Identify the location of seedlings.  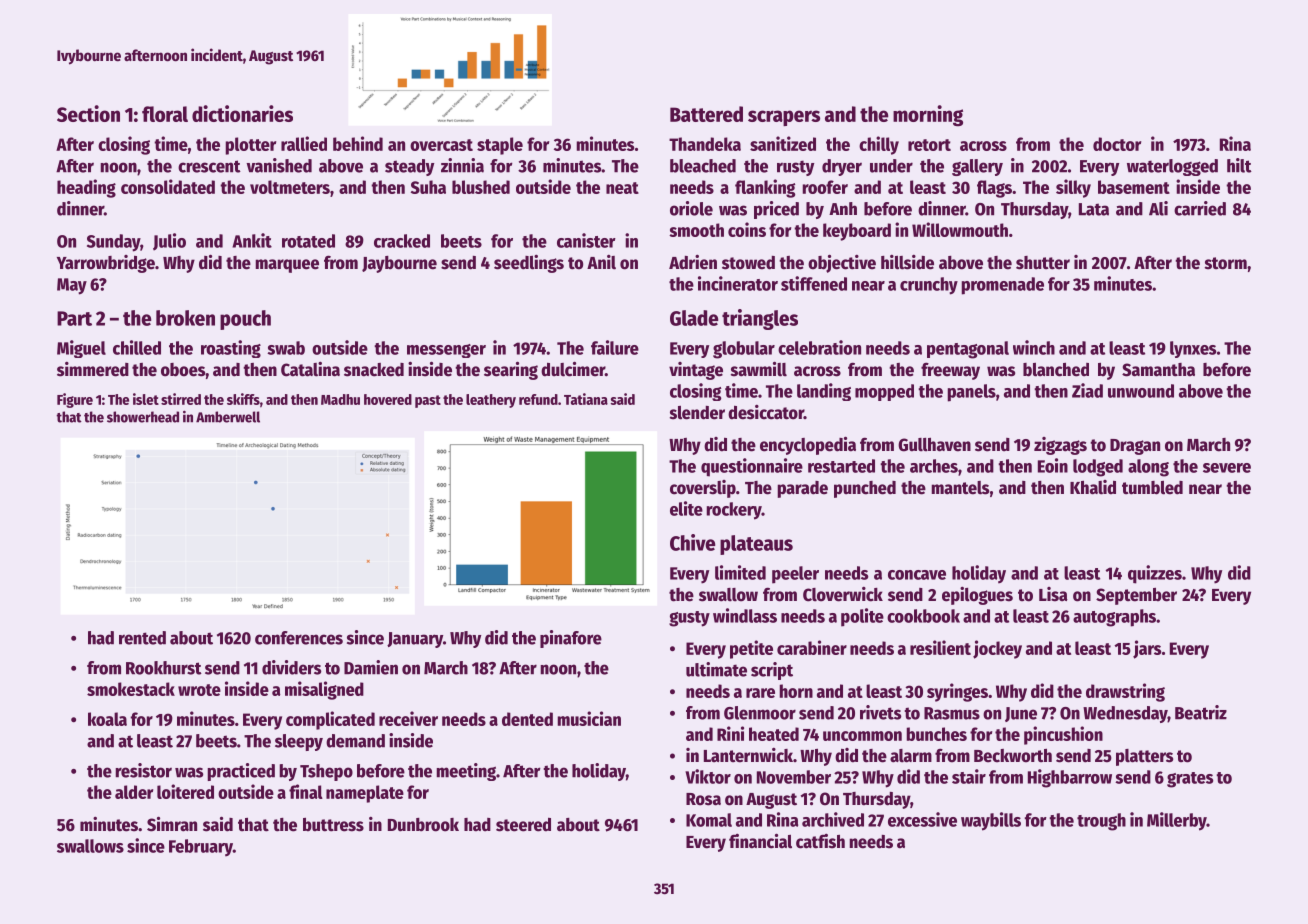
(529, 264).
